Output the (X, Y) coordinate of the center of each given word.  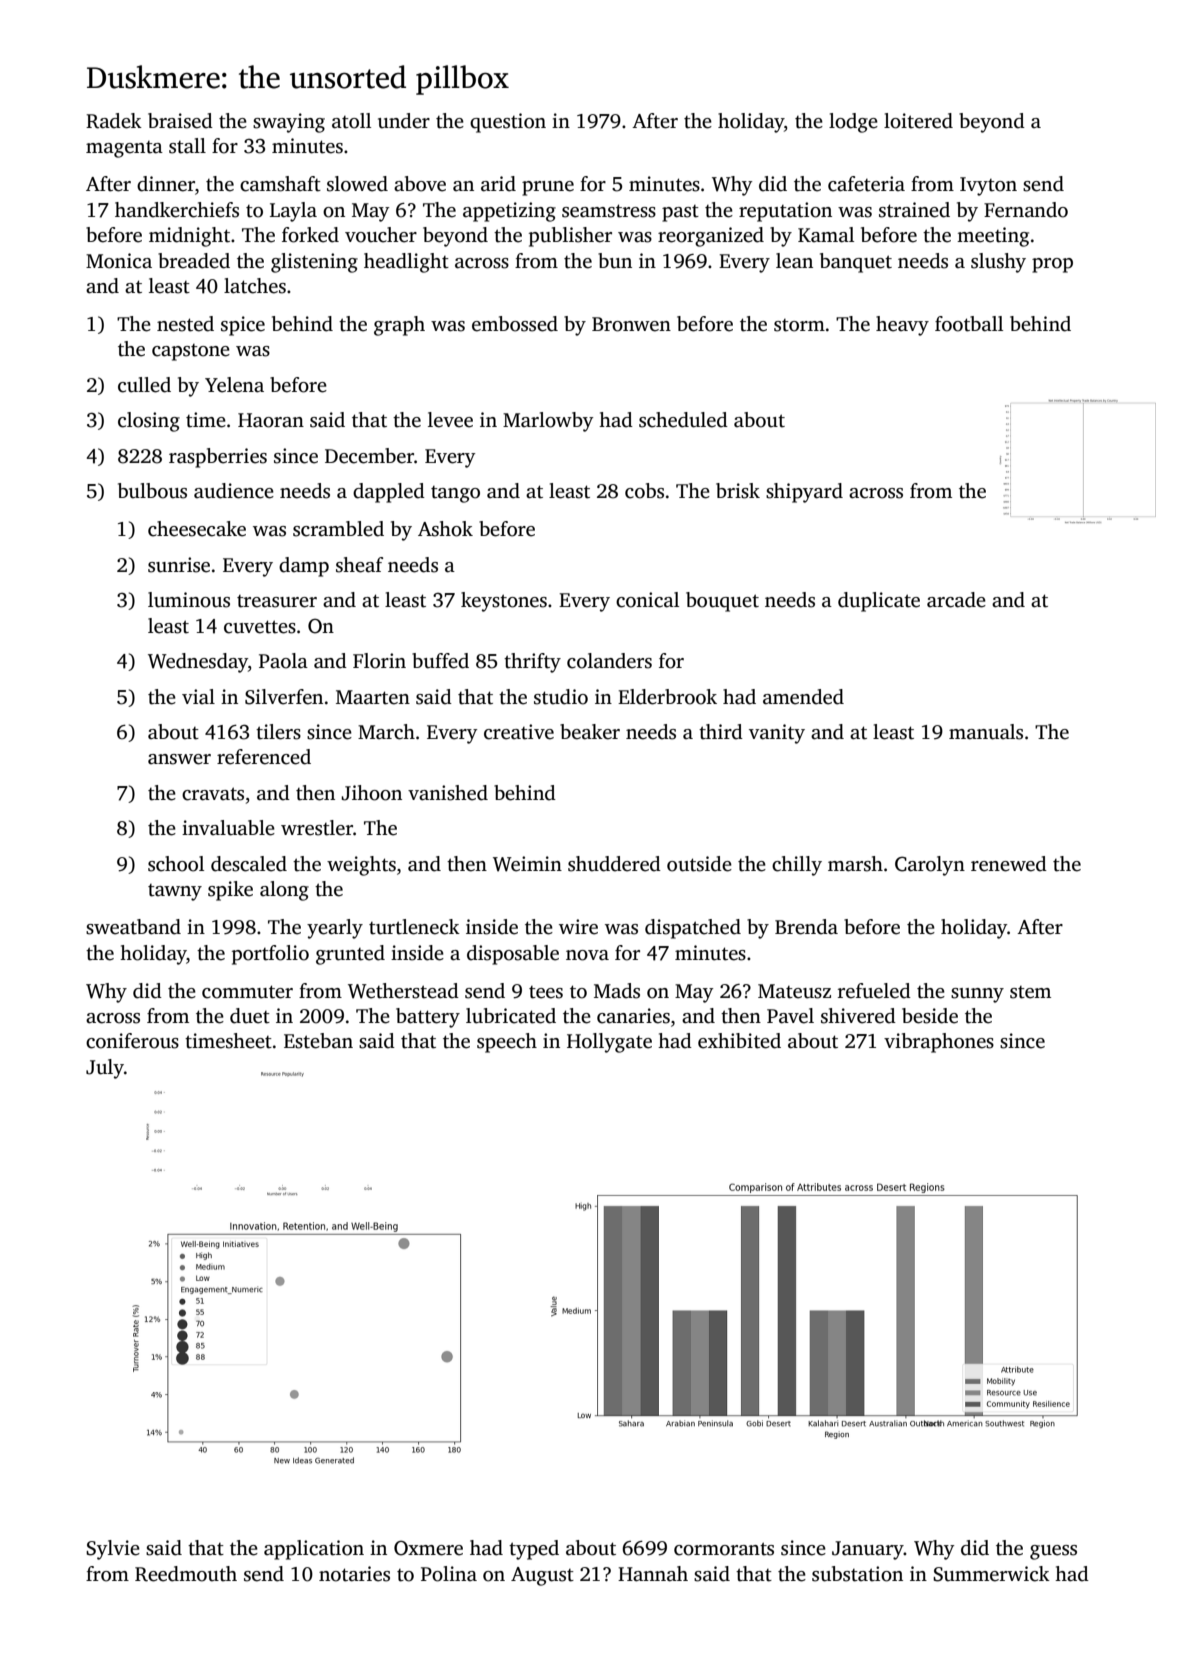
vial (198, 696)
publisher (570, 237)
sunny (977, 995)
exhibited (739, 1041)
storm (799, 325)
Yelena (234, 385)
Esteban (318, 1041)
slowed (357, 184)
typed (534, 1550)
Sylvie (113, 1550)
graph (399, 326)
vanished (448, 793)
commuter (247, 992)
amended (803, 697)
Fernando (1026, 210)
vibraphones (939, 1043)
